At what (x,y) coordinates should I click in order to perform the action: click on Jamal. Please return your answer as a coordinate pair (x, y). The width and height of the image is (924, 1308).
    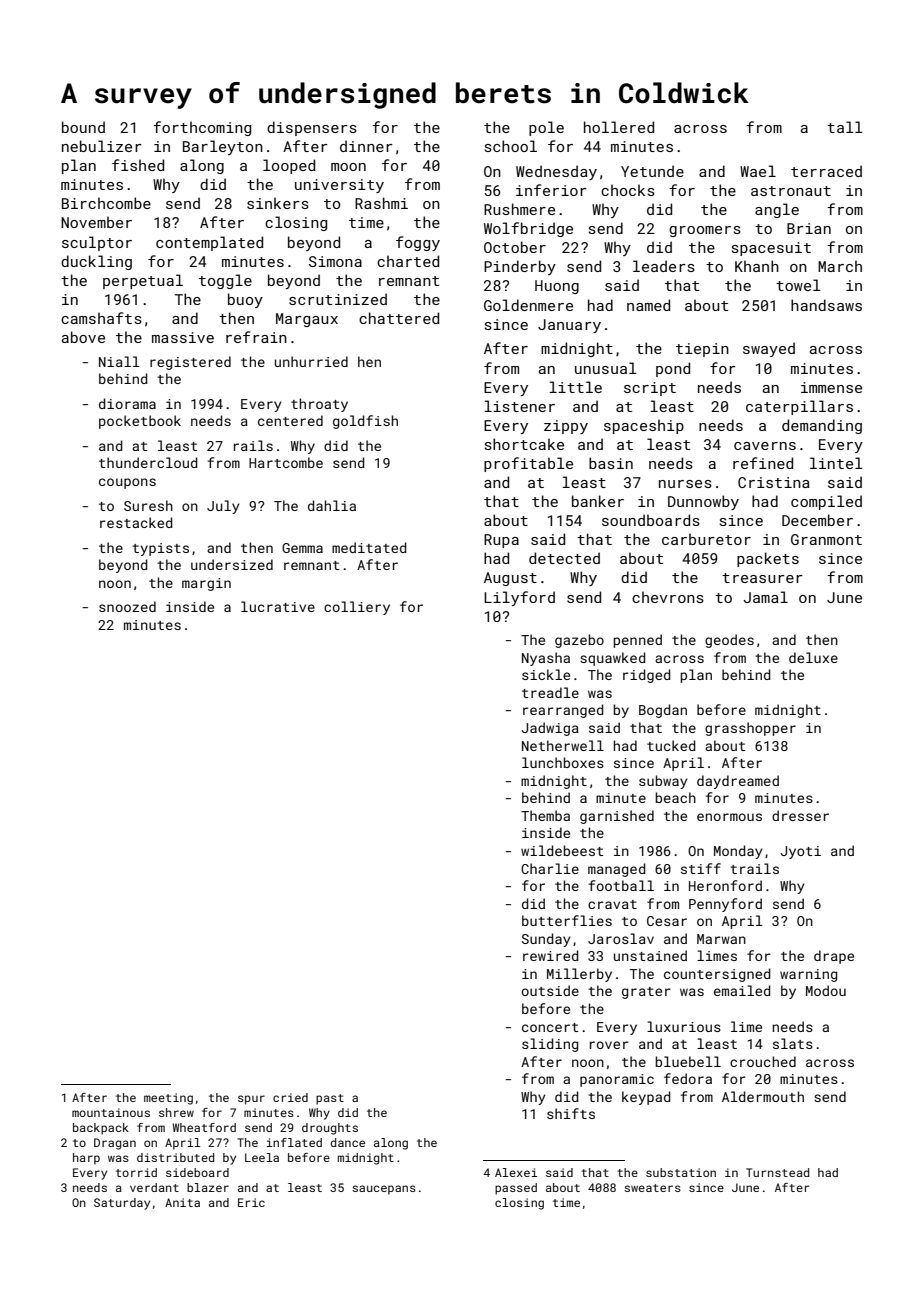
    Looking at the image, I should click on (765, 597).
